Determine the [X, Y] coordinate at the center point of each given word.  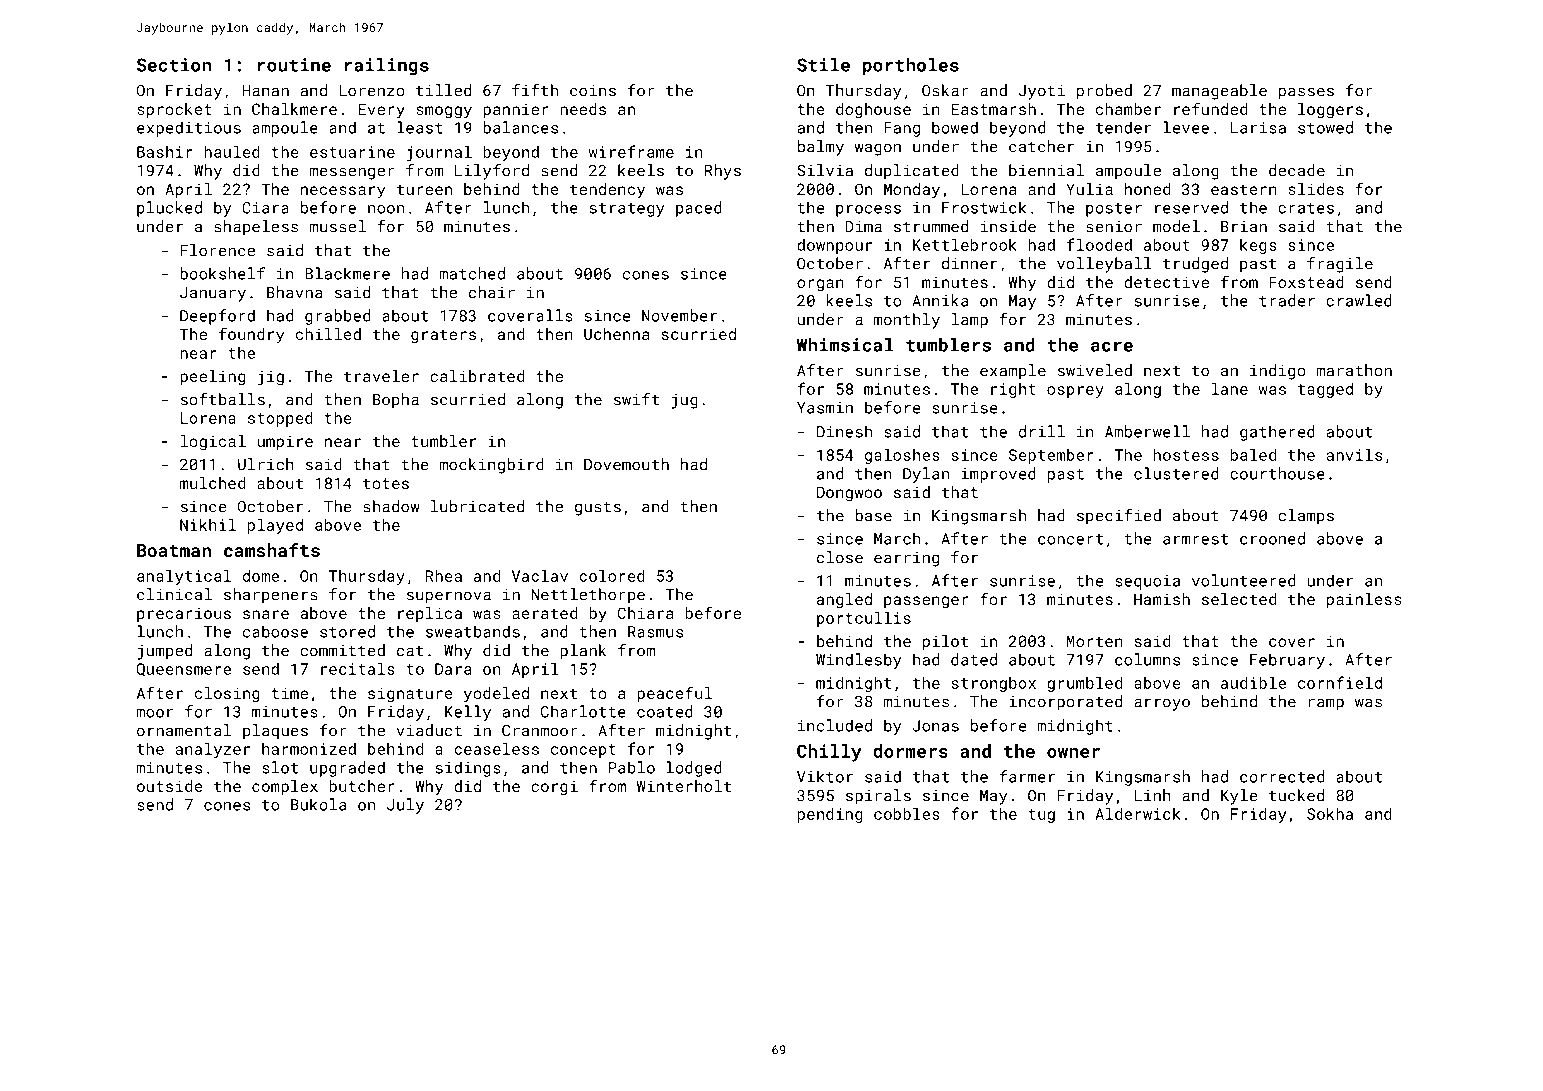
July [405, 806]
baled [1253, 454]
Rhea [444, 575]
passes [1306, 93]
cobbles [907, 813]
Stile [823, 65]
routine [294, 65]
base [873, 515]
